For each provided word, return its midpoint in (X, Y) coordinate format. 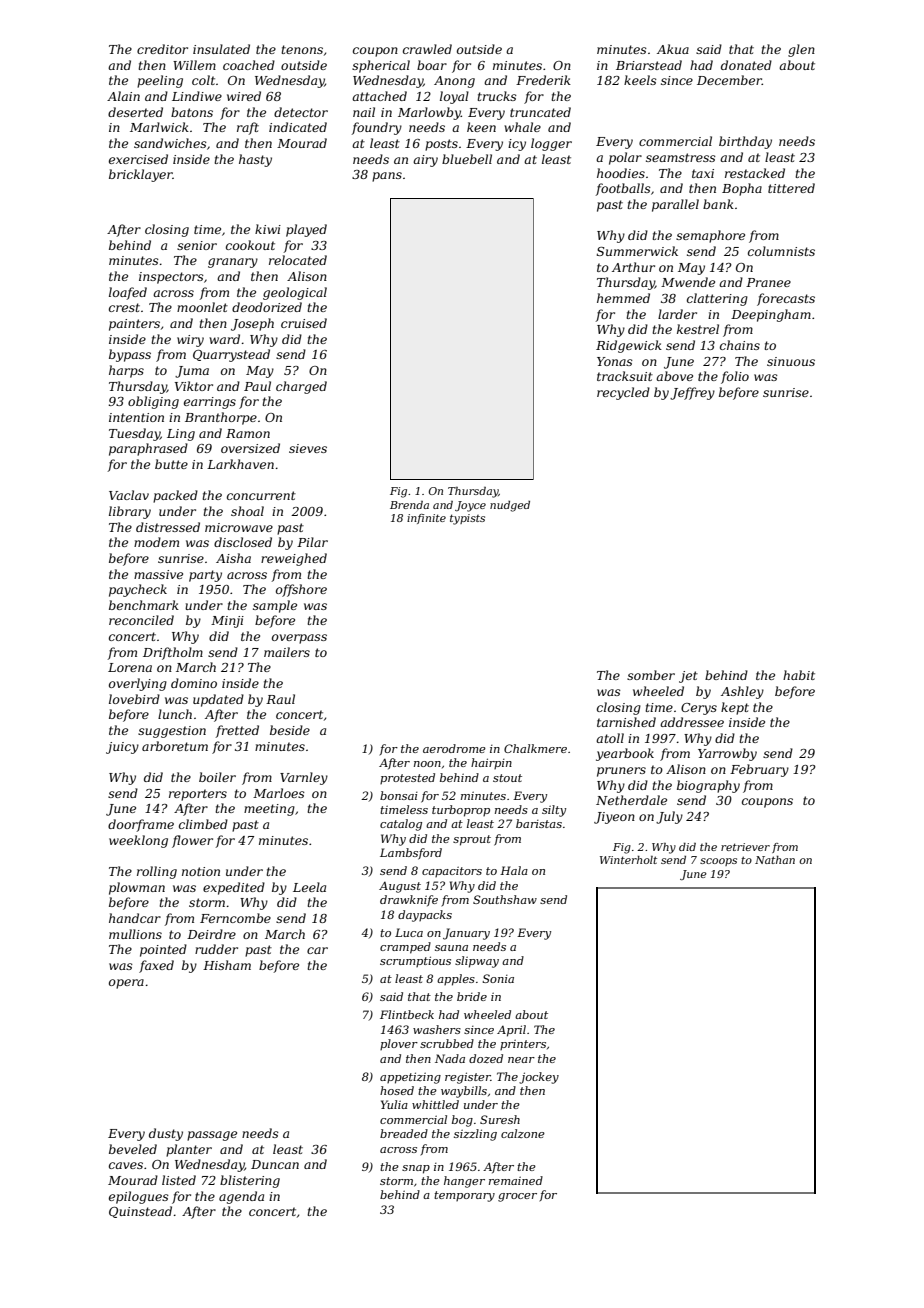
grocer (517, 1197)
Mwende (688, 282)
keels (640, 80)
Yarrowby (727, 754)
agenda (241, 1197)
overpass (299, 639)
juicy (122, 748)
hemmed (623, 298)
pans (387, 177)
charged (301, 387)
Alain (123, 96)
